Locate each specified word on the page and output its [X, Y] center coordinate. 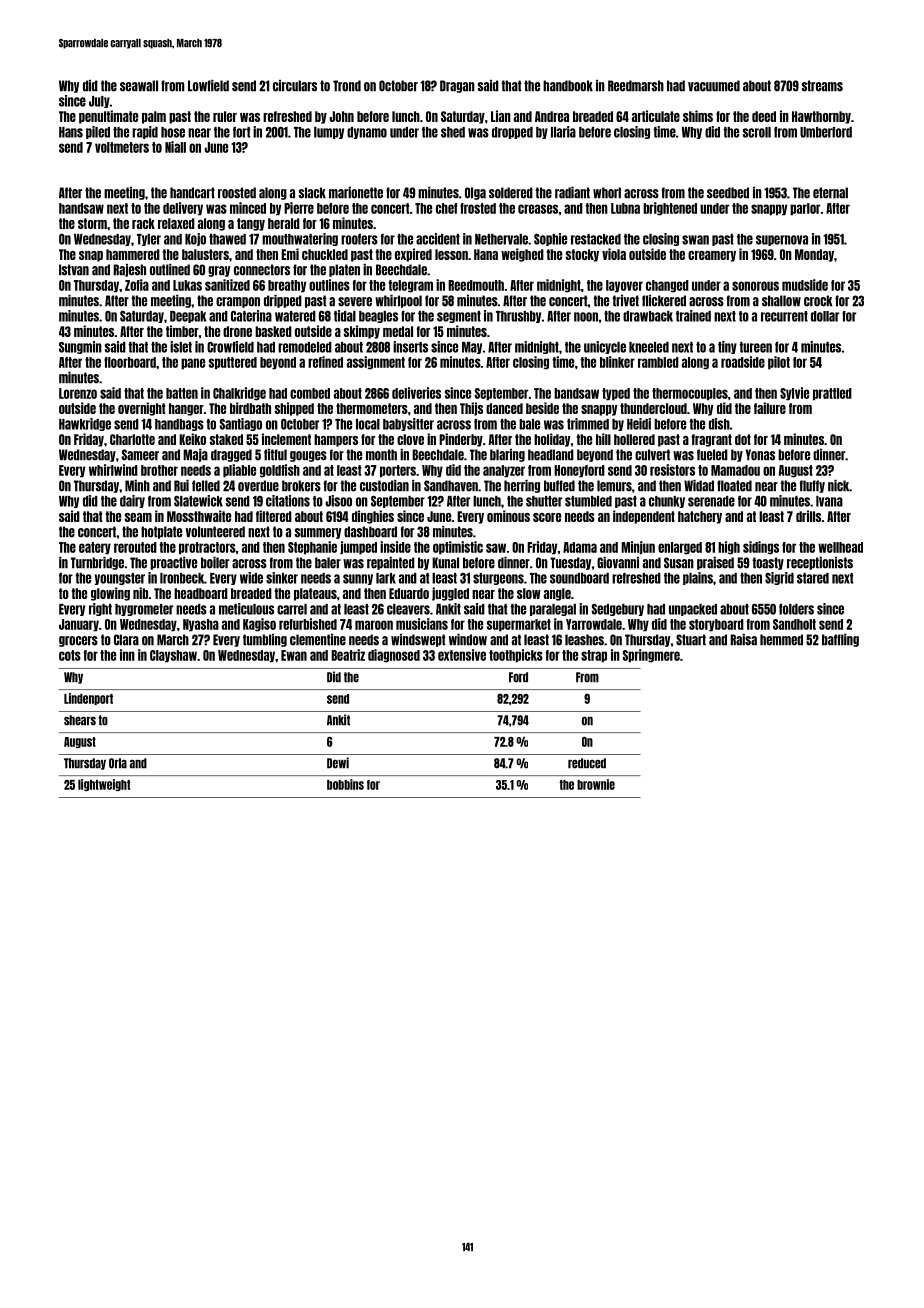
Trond [347, 86]
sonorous [755, 286]
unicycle [605, 347]
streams [822, 86]
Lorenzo [78, 393]
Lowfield [208, 86]
